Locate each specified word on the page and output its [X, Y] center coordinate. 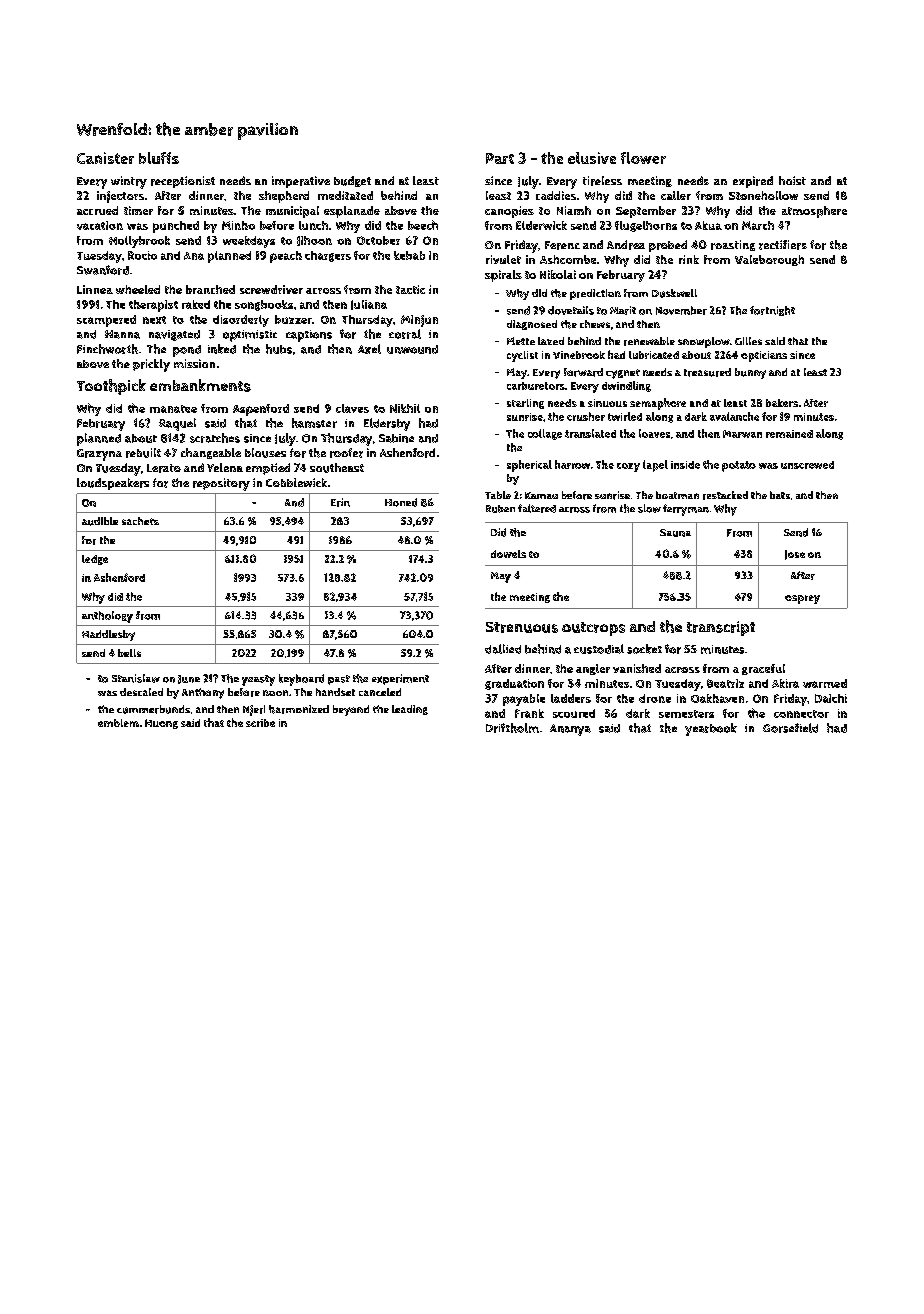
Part [500, 158]
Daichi [831, 698]
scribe [260, 723]
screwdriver [271, 289]
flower [643, 158]
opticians [764, 356]
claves [352, 408]
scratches [215, 438]
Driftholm [512, 728]
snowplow [704, 342]
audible [100, 521]
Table [498, 495]
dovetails [571, 310]
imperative [301, 182]
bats [780, 495]
